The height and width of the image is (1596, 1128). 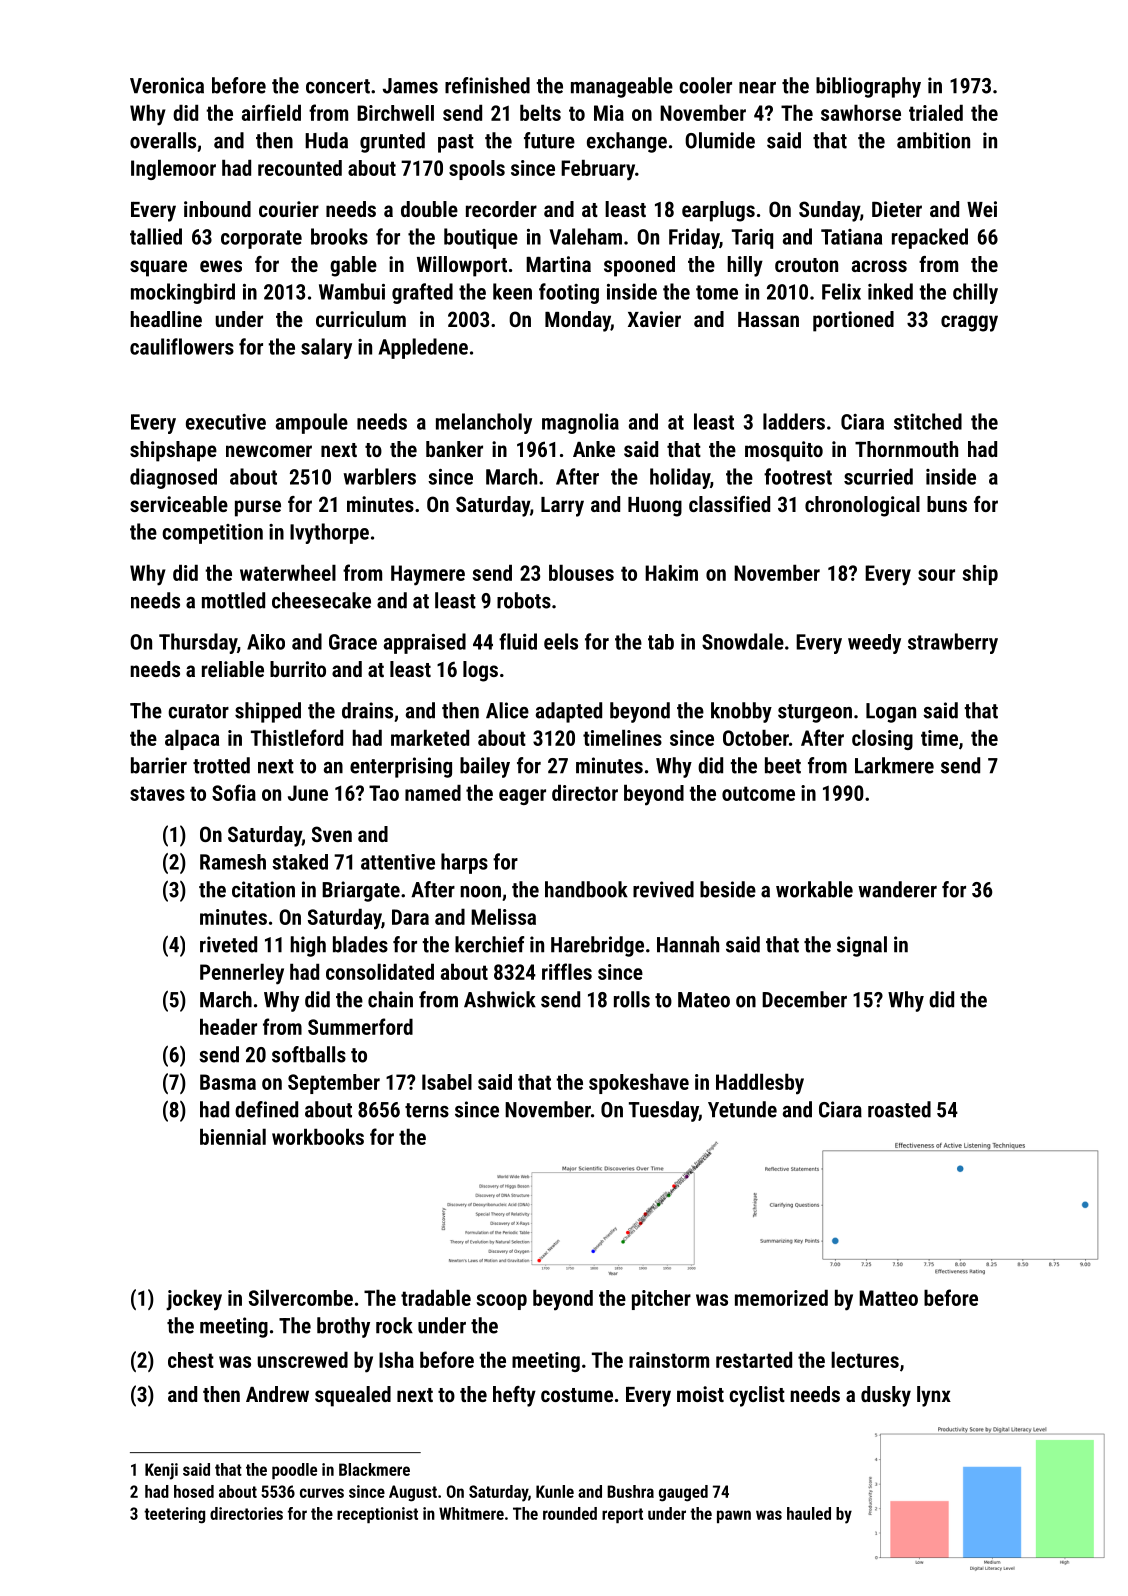 I want to click on reliable, so click(x=233, y=669).
